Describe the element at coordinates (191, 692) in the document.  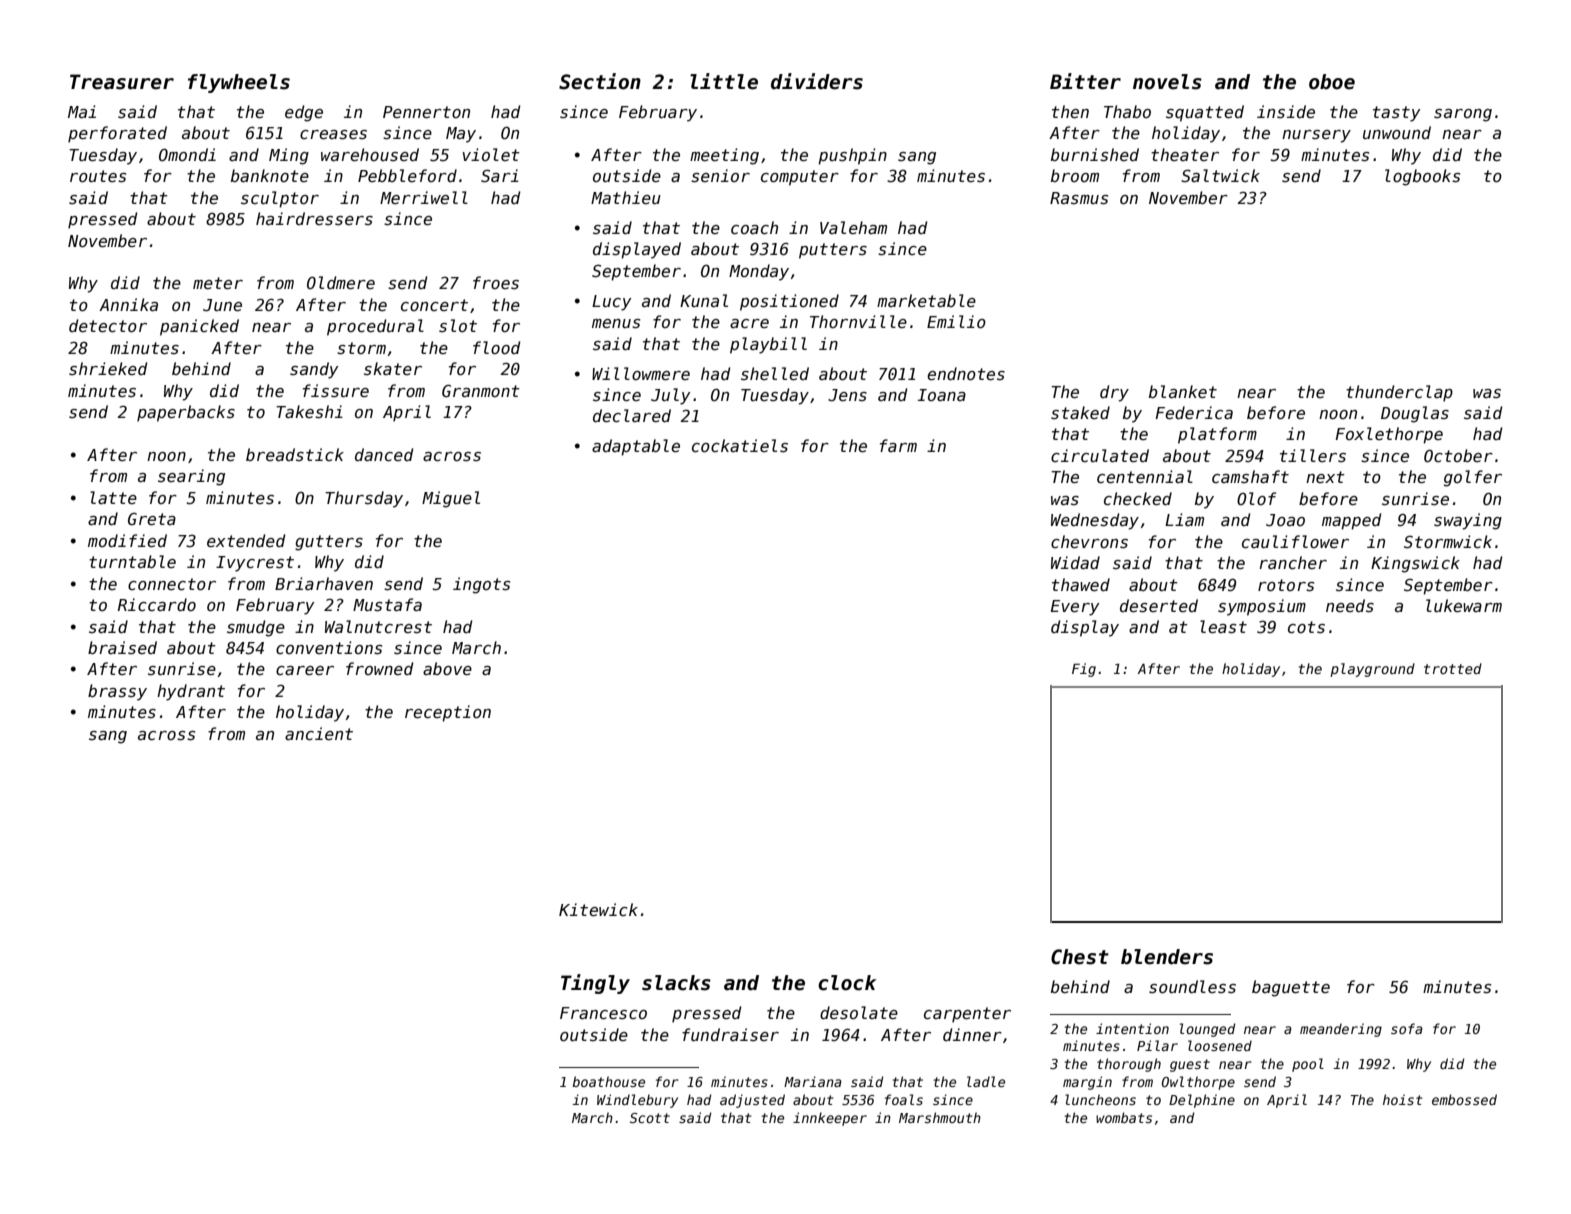
I see `hydrant` at that location.
